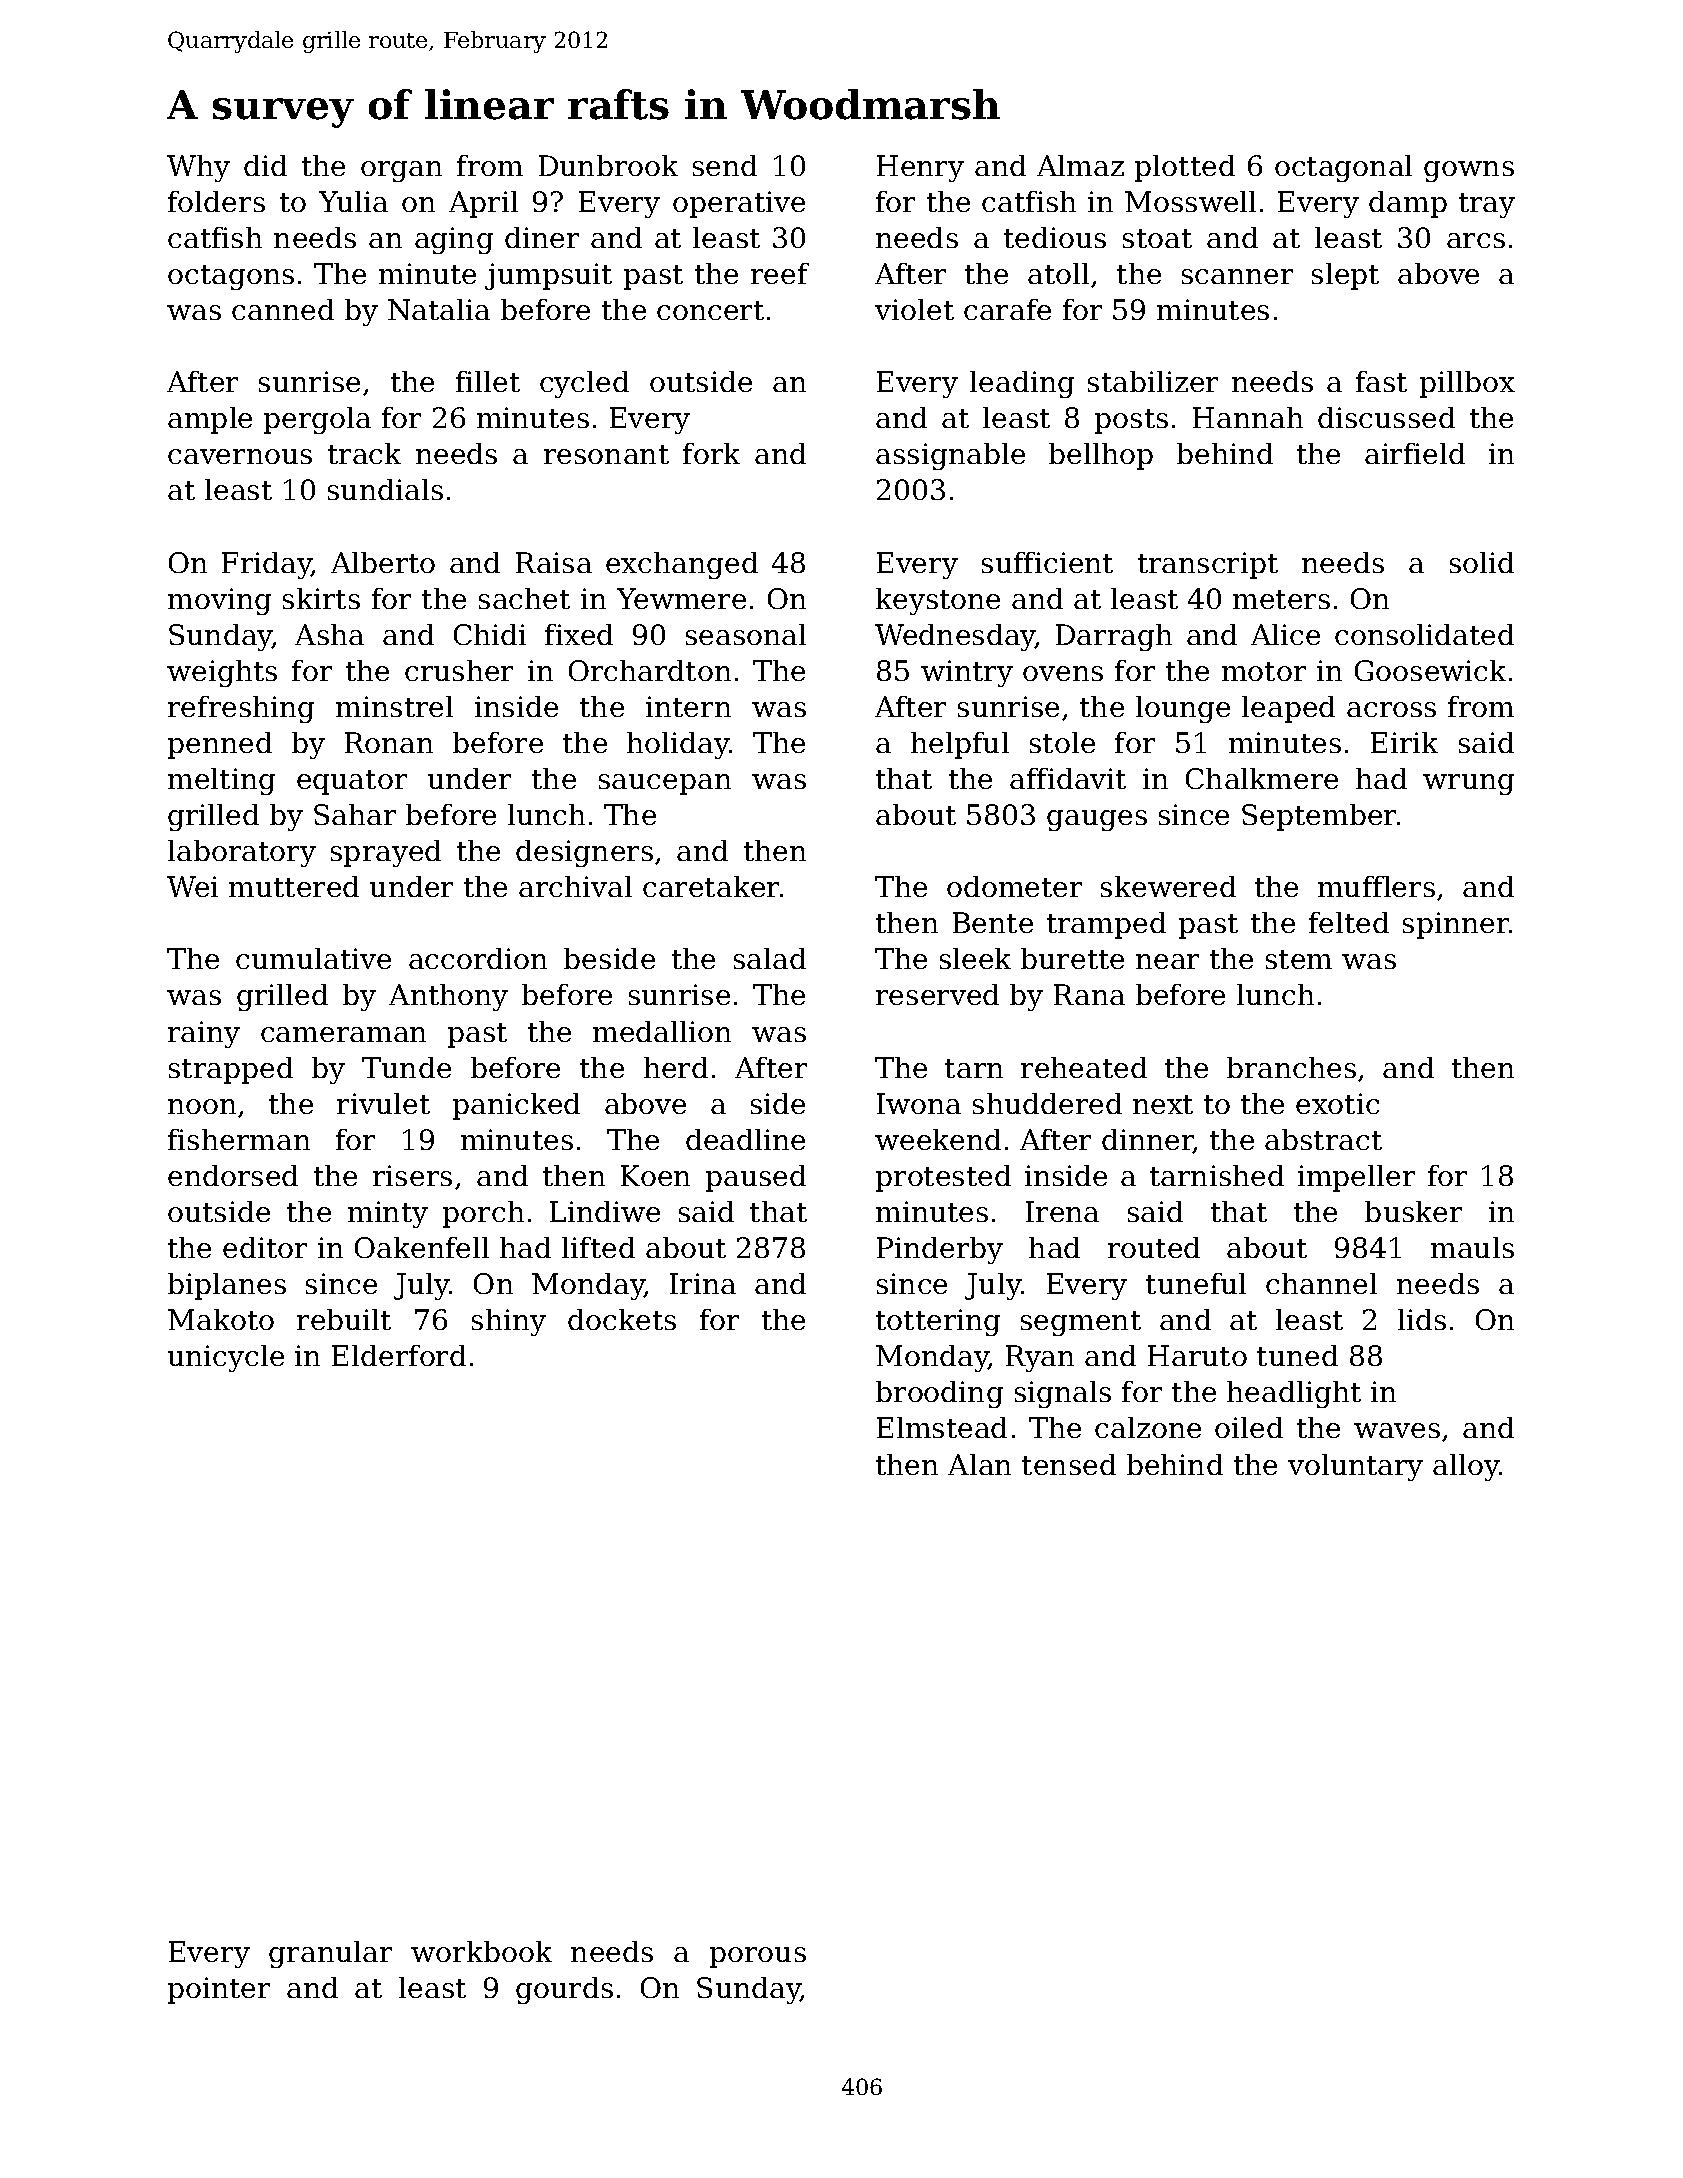  I want to click on concert, so click(710, 310).
